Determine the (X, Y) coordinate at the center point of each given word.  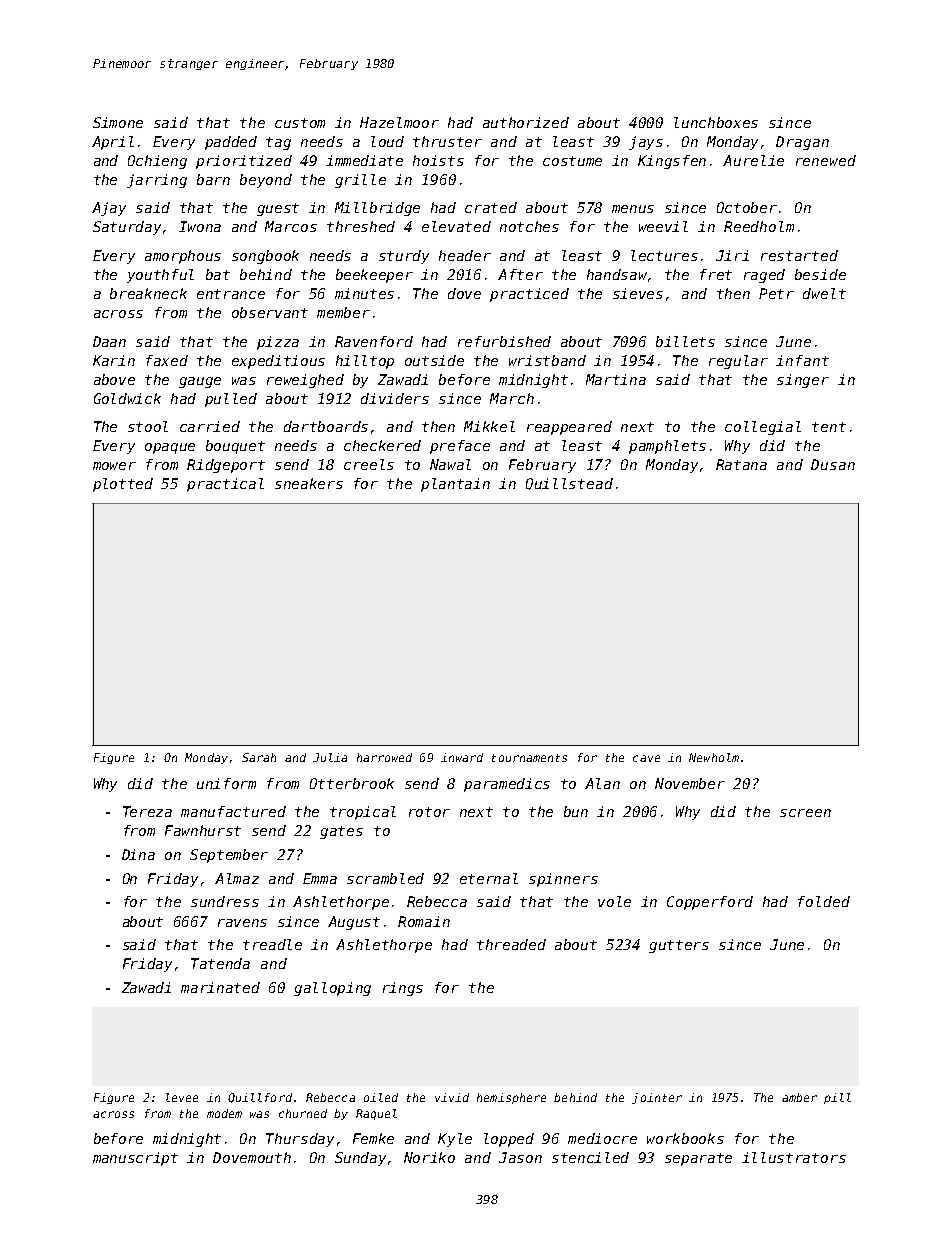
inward (462, 757)
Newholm (714, 757)
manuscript (135, 1159)
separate (698, 1159)
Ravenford (374, 341)
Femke (373, 1138)
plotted (123, 485)
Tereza (147, 811)
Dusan (833, 464)
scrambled (385, 878)
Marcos (291, 226)
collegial (763, 428)
